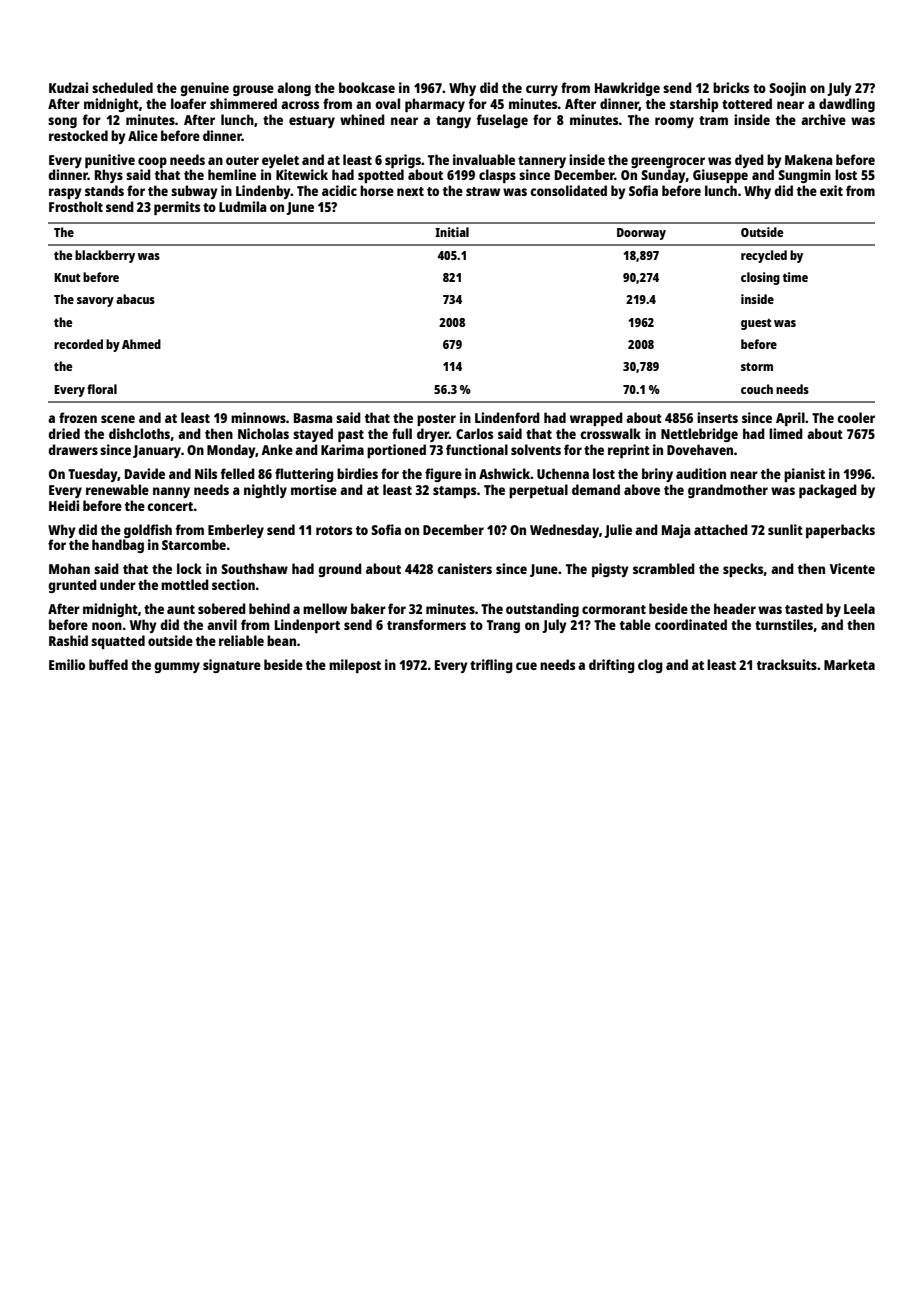  Describe the element at coordinates (701, 473) in the screenshot. I see `audition` at that location.
